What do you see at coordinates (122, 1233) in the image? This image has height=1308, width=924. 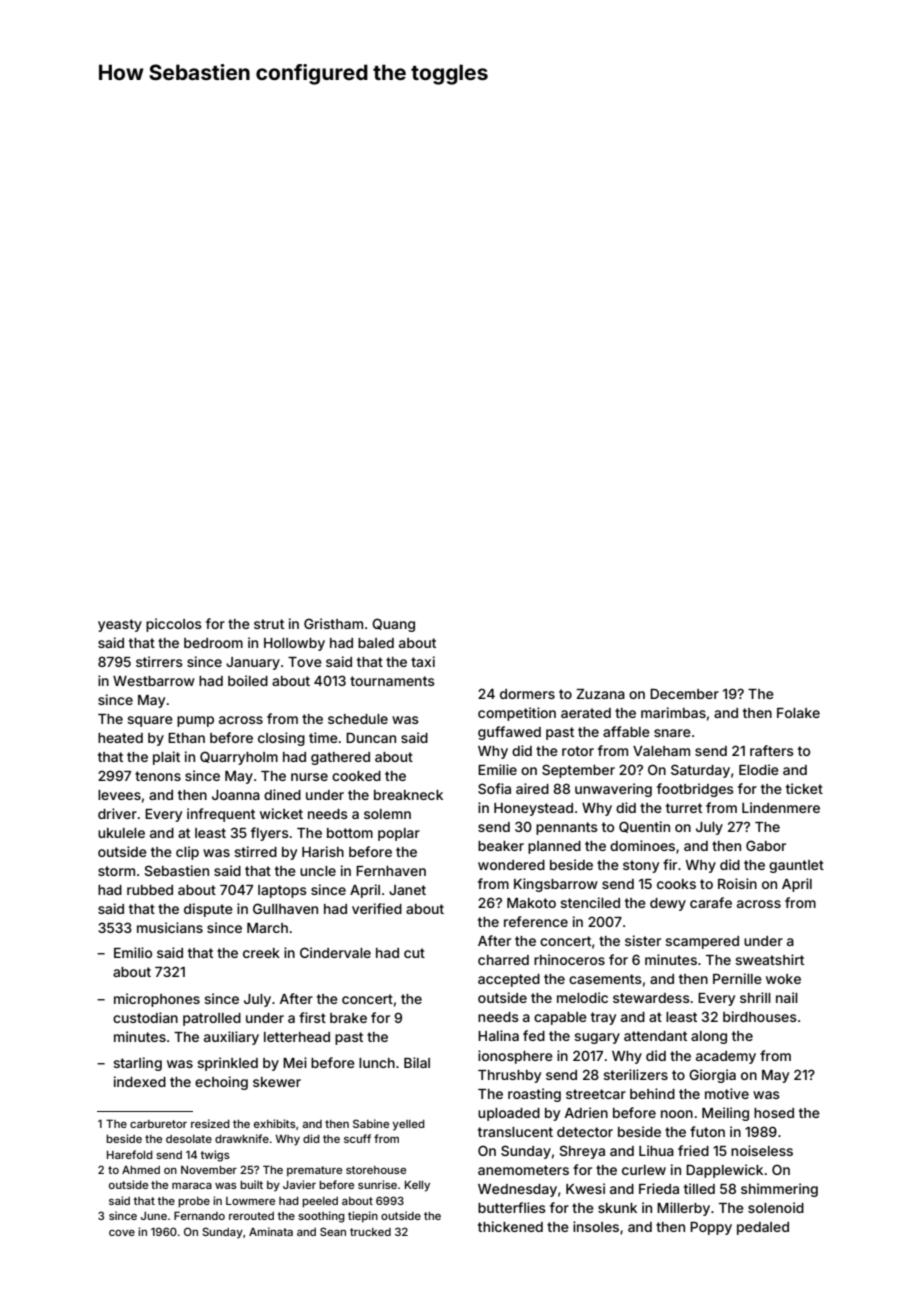 I see `cove` at bounding box center [122, 1233].
